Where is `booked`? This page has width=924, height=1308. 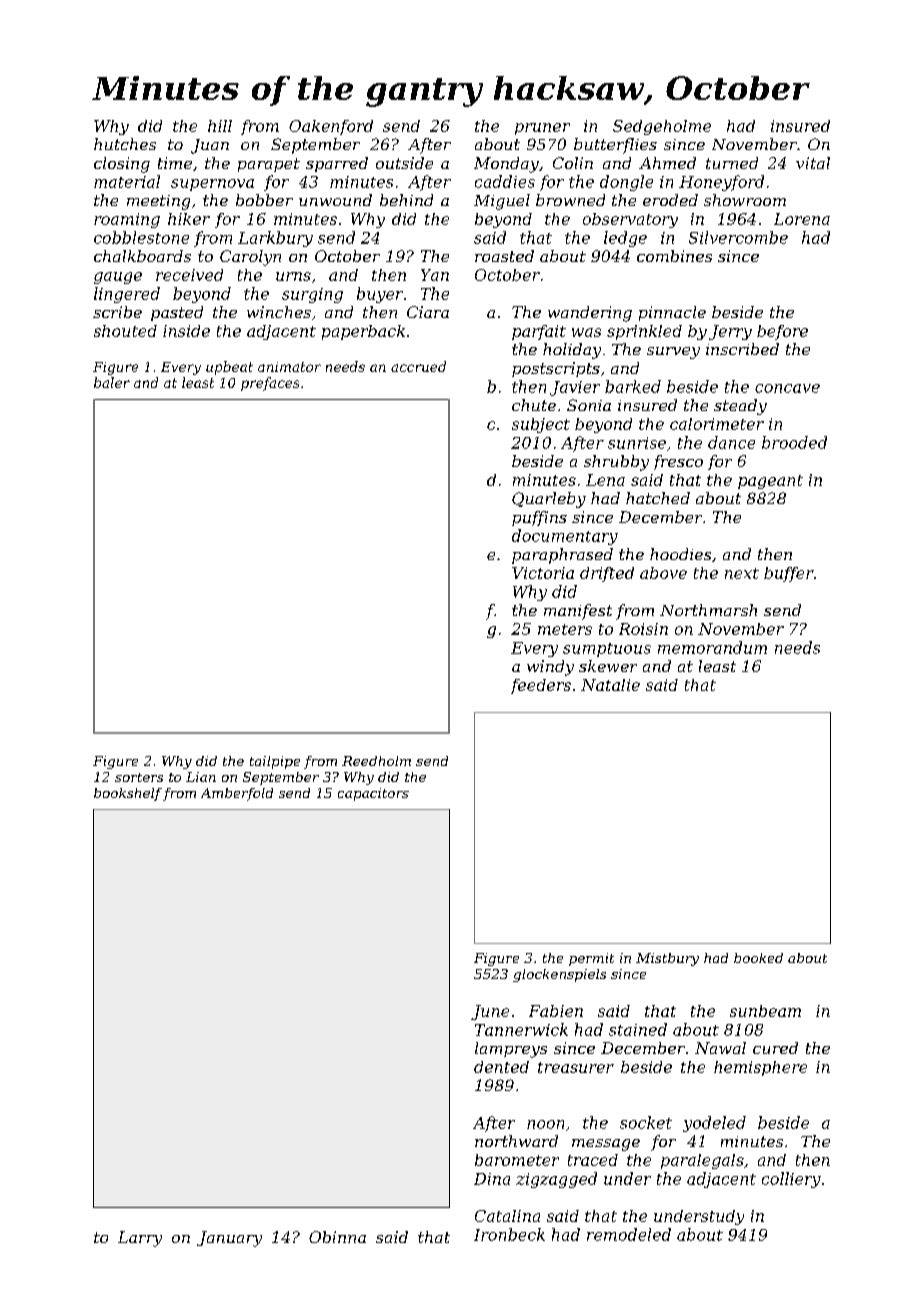 booked is located at coordinates (758, 958).
